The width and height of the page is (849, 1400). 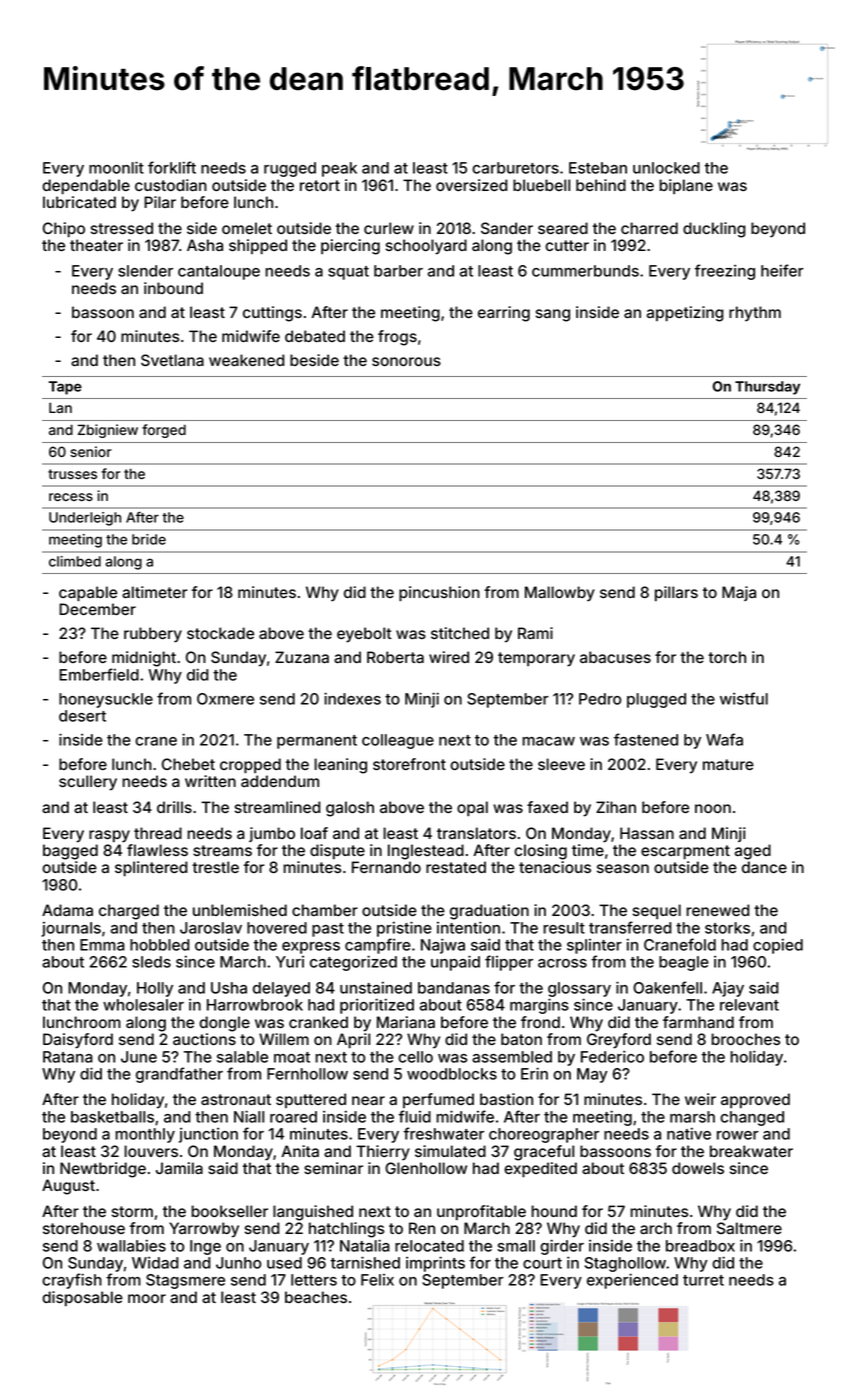 What do you see at coordinates (82, 1298) in the page?
I see `disposable` at bounding box center [82, 1298].
